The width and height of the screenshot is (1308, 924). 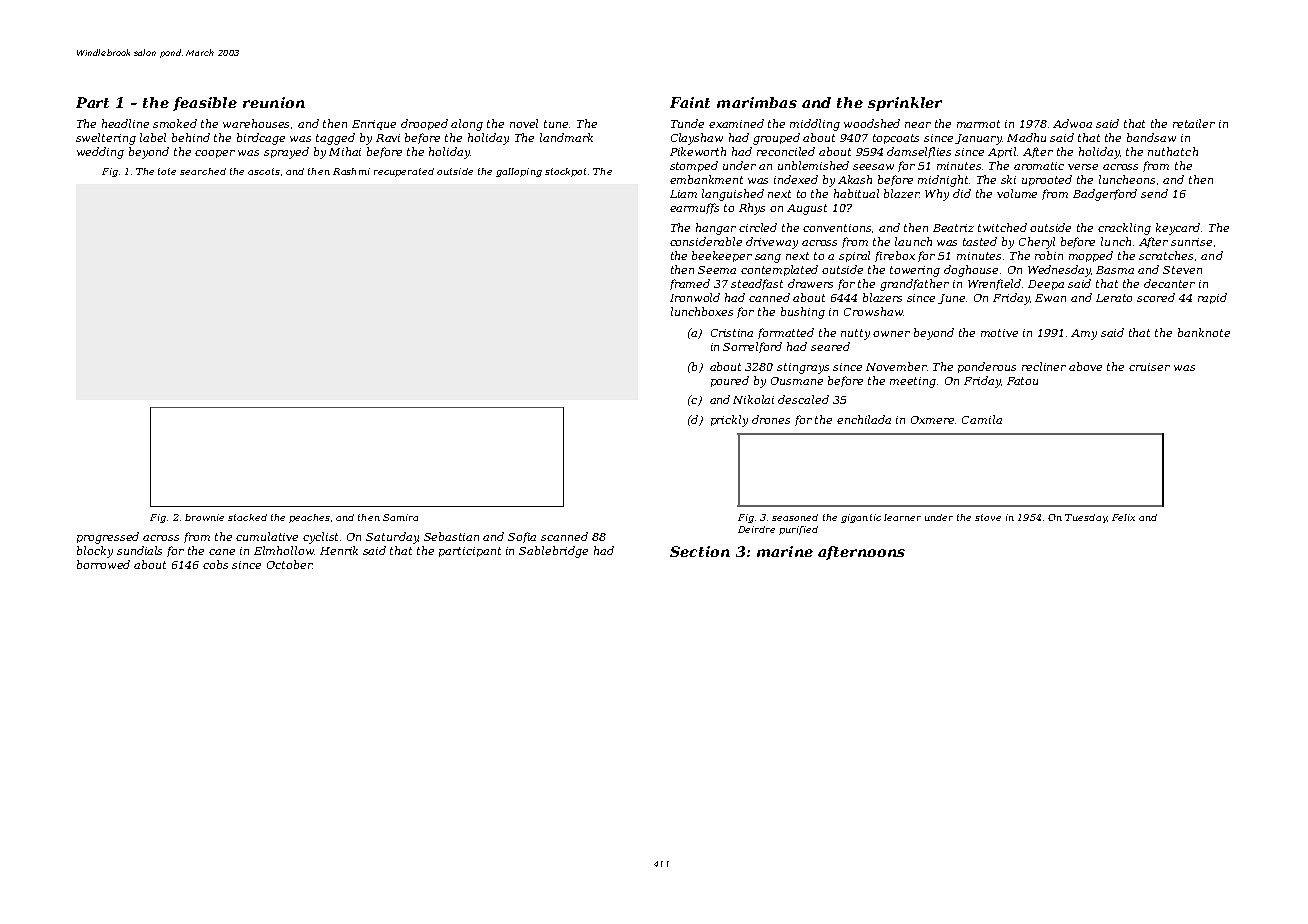 I want to click on poured, so click(x=730, y=381).
